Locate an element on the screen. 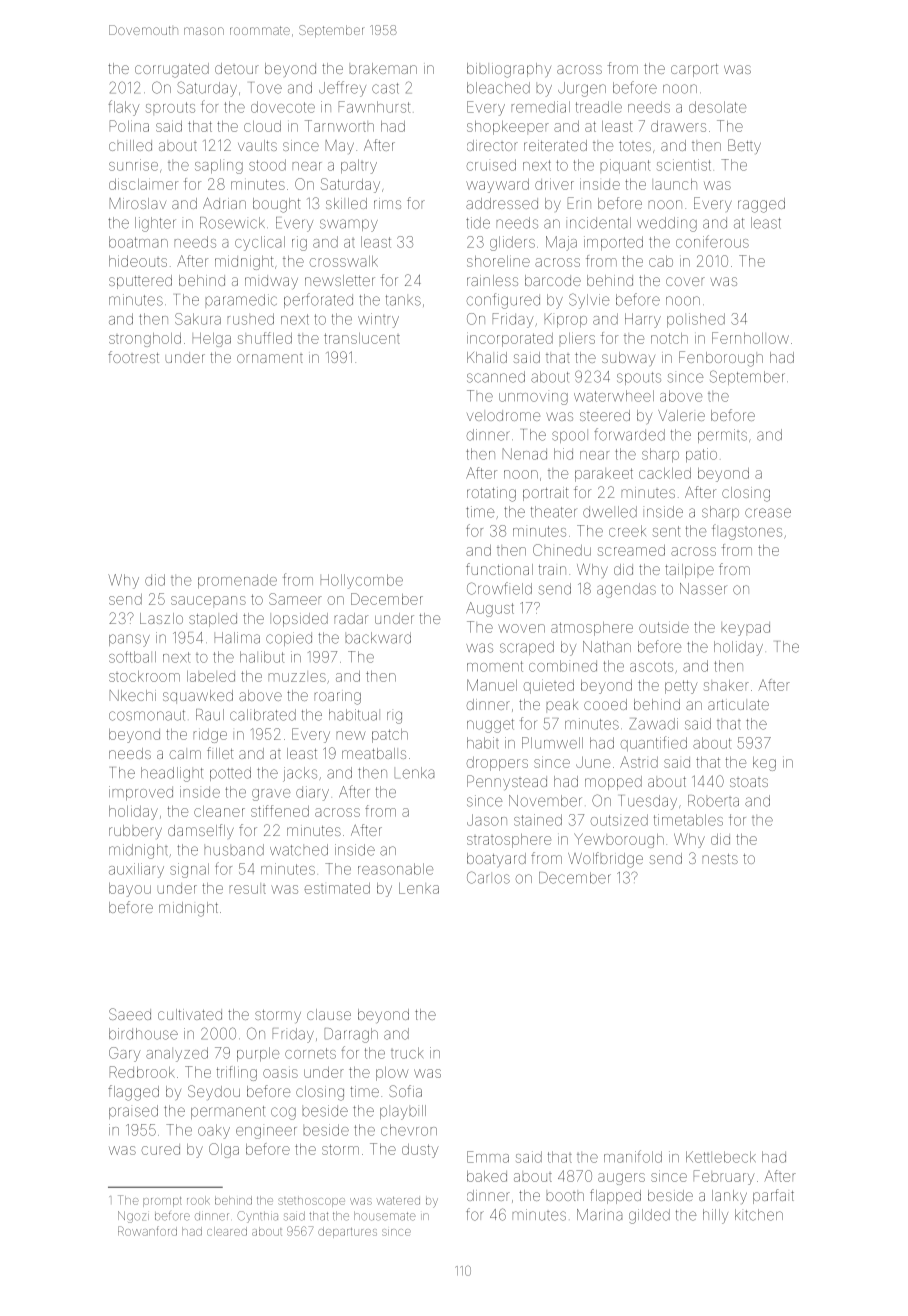  auxiliary is located at coordinates (136, 870).
